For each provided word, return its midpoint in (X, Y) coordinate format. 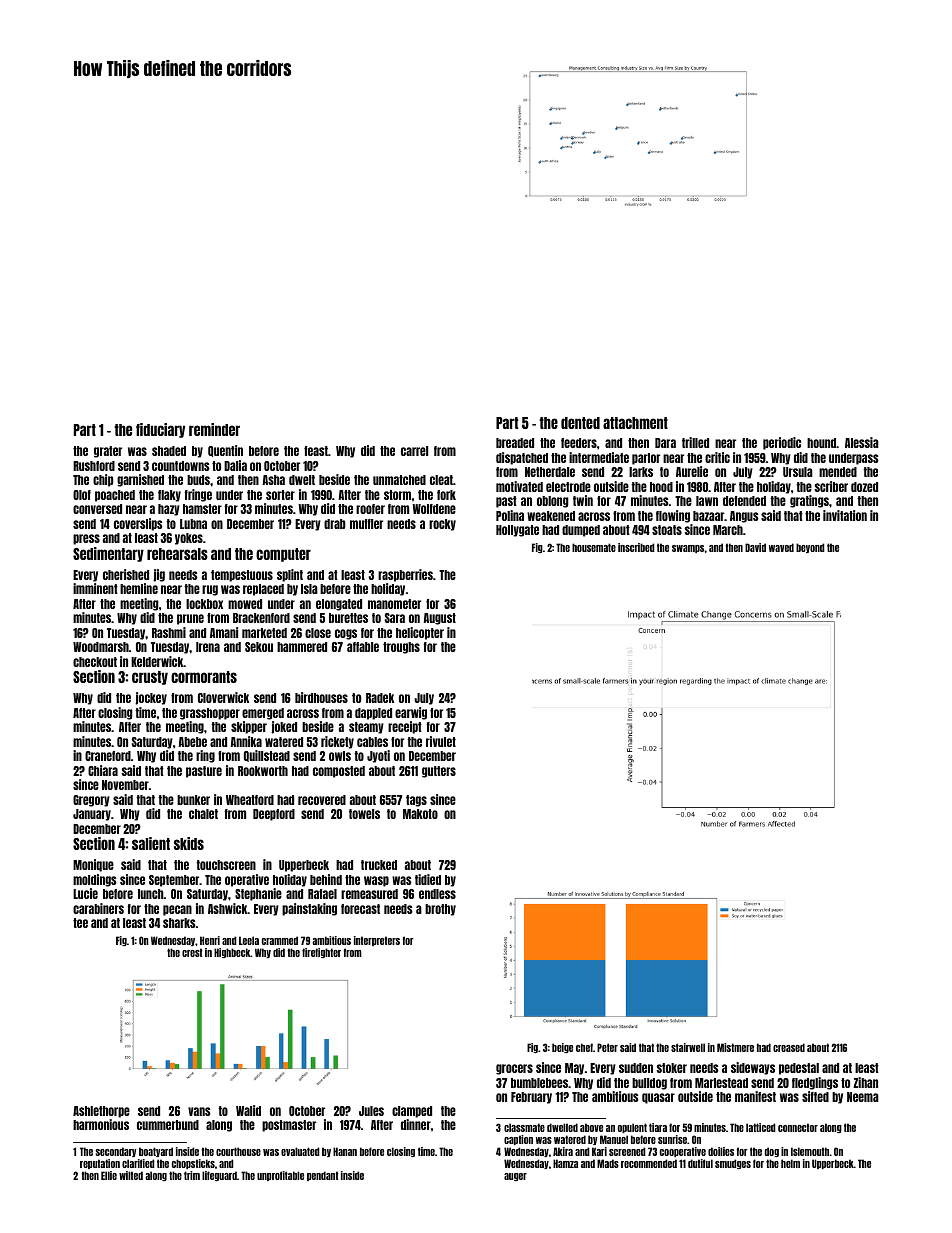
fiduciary (160, 430)
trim (192, 1175)
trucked (379, 865)
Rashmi (169, 632)
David (755, 547)
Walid (248, 1110)
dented (580, 423)
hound (821, 443)
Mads (608, 1163)
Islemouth (810, 1151)
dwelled (562, 1127)
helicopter (420, 633)
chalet (203, 814)
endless (437, 894)
